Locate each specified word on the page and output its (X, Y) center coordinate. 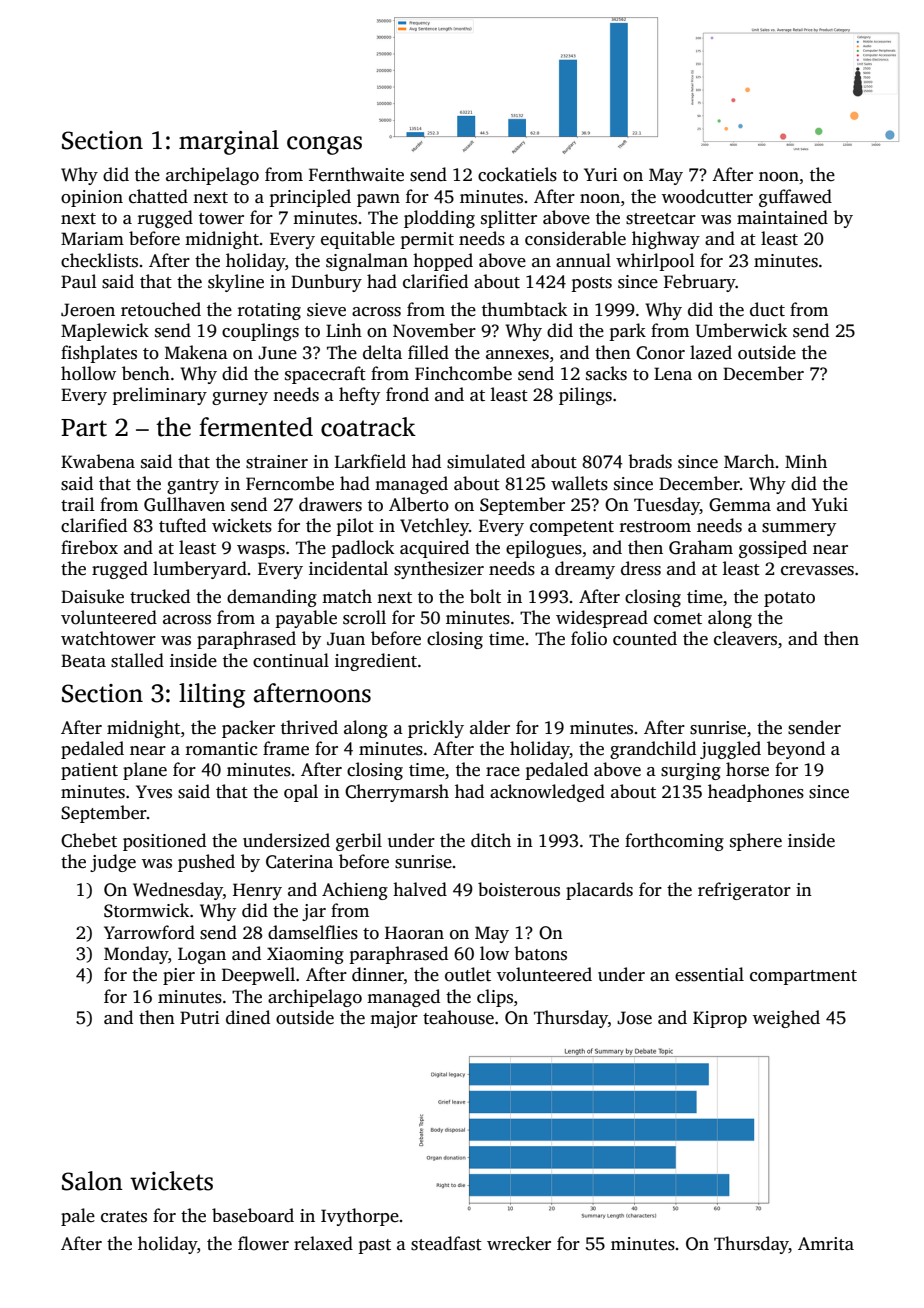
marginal (229, 142)
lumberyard (200, 570)
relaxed (323, 1243)
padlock (363, 549)
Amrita (826, 1243)
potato (789, 599)
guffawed (795, 198)
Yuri (601, 175)
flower (263, 1243)
